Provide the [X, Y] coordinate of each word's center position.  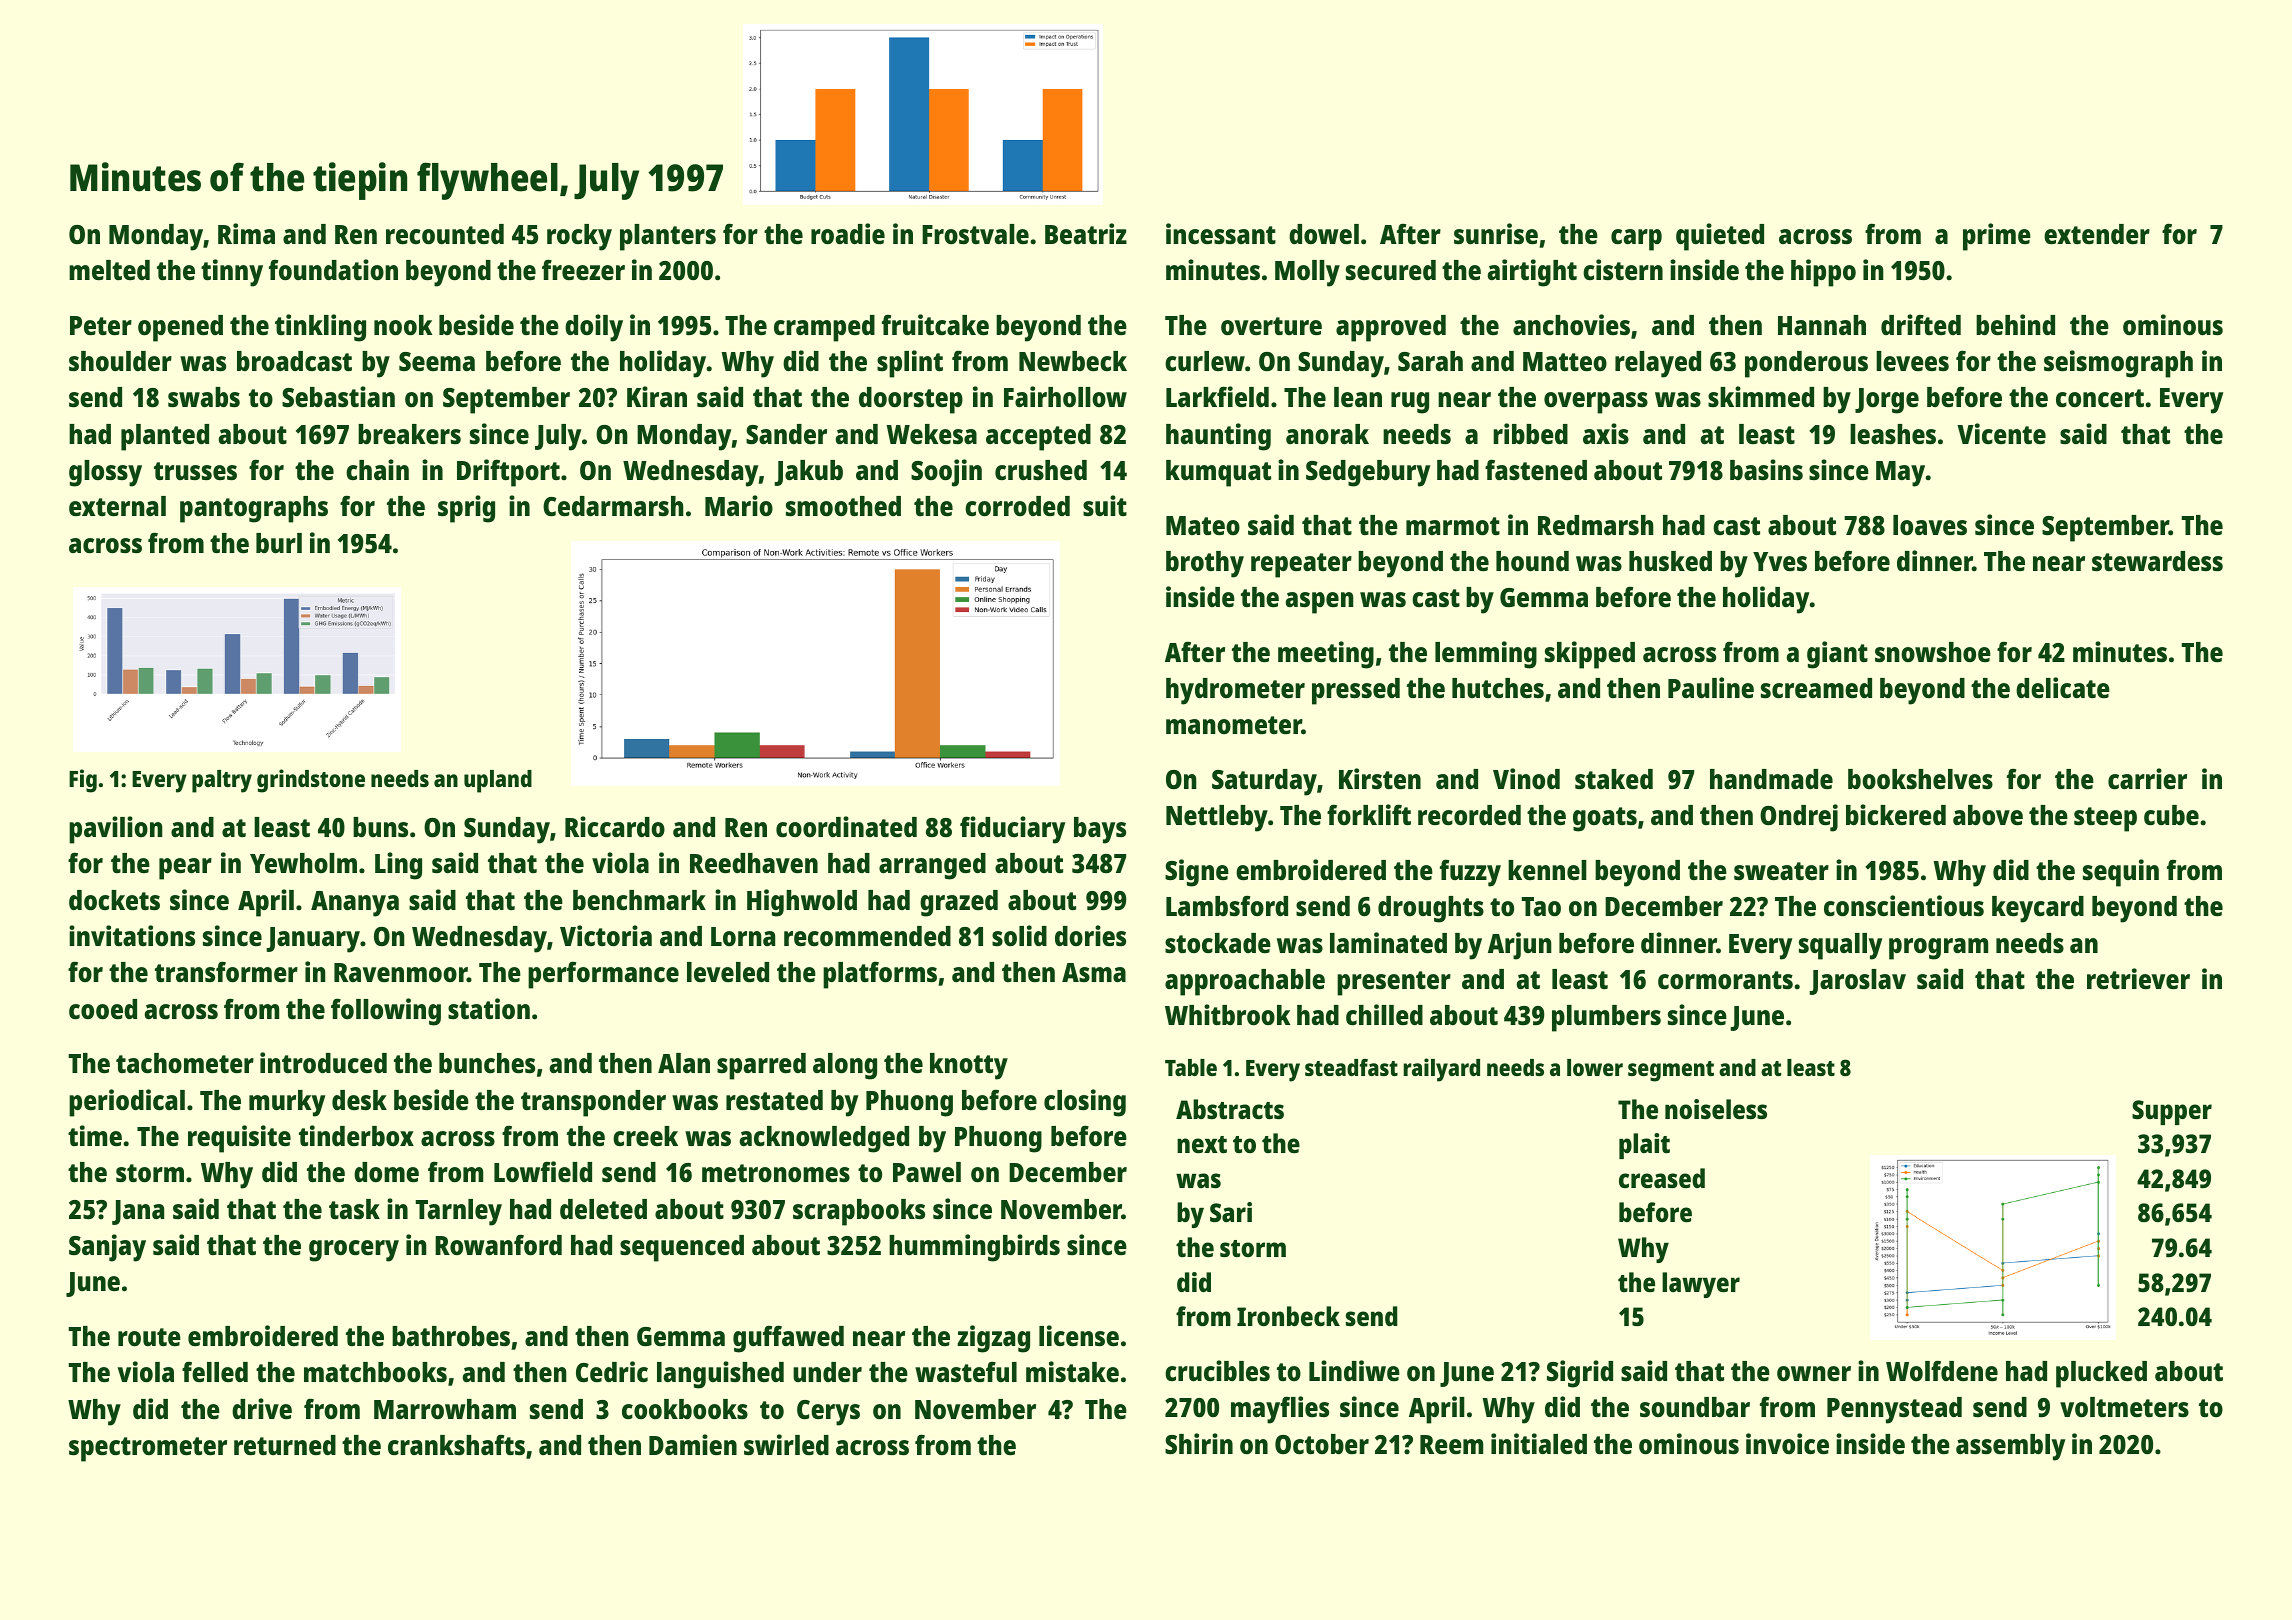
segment [1671, 1071]
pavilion [116, 830]
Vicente [2001, 433]
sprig [466, 509]
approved [1391, 328]
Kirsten [1380, 779]
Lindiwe [1354, 1370]
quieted [1720, 237]
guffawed [788, 1339]
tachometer [185, 1063]
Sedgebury [1368, 473]
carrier [2147, 779]
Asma [1094, 972]
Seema [437, 361]
